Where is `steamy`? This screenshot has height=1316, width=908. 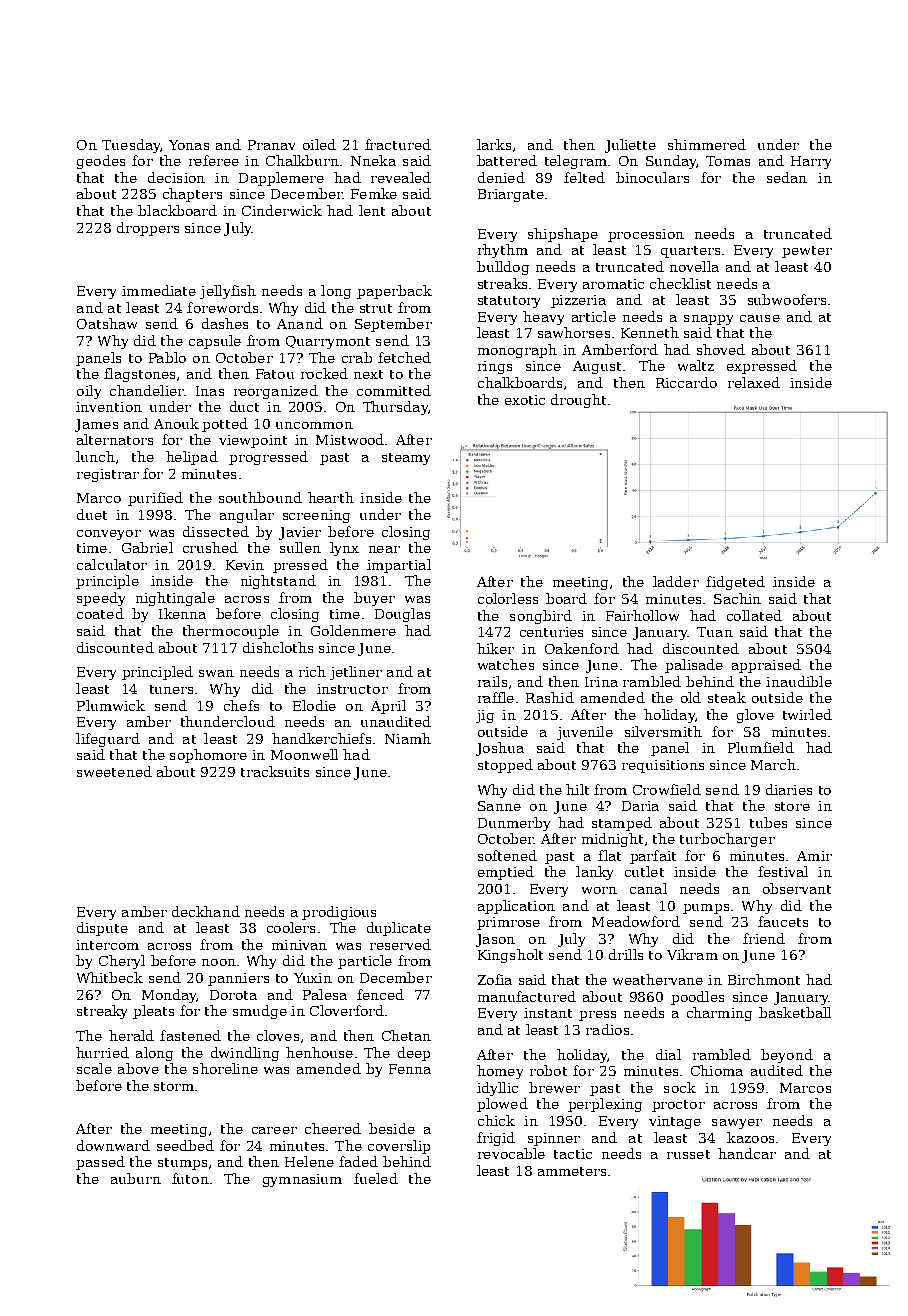 steamy is located at coordinates (406, 459).
